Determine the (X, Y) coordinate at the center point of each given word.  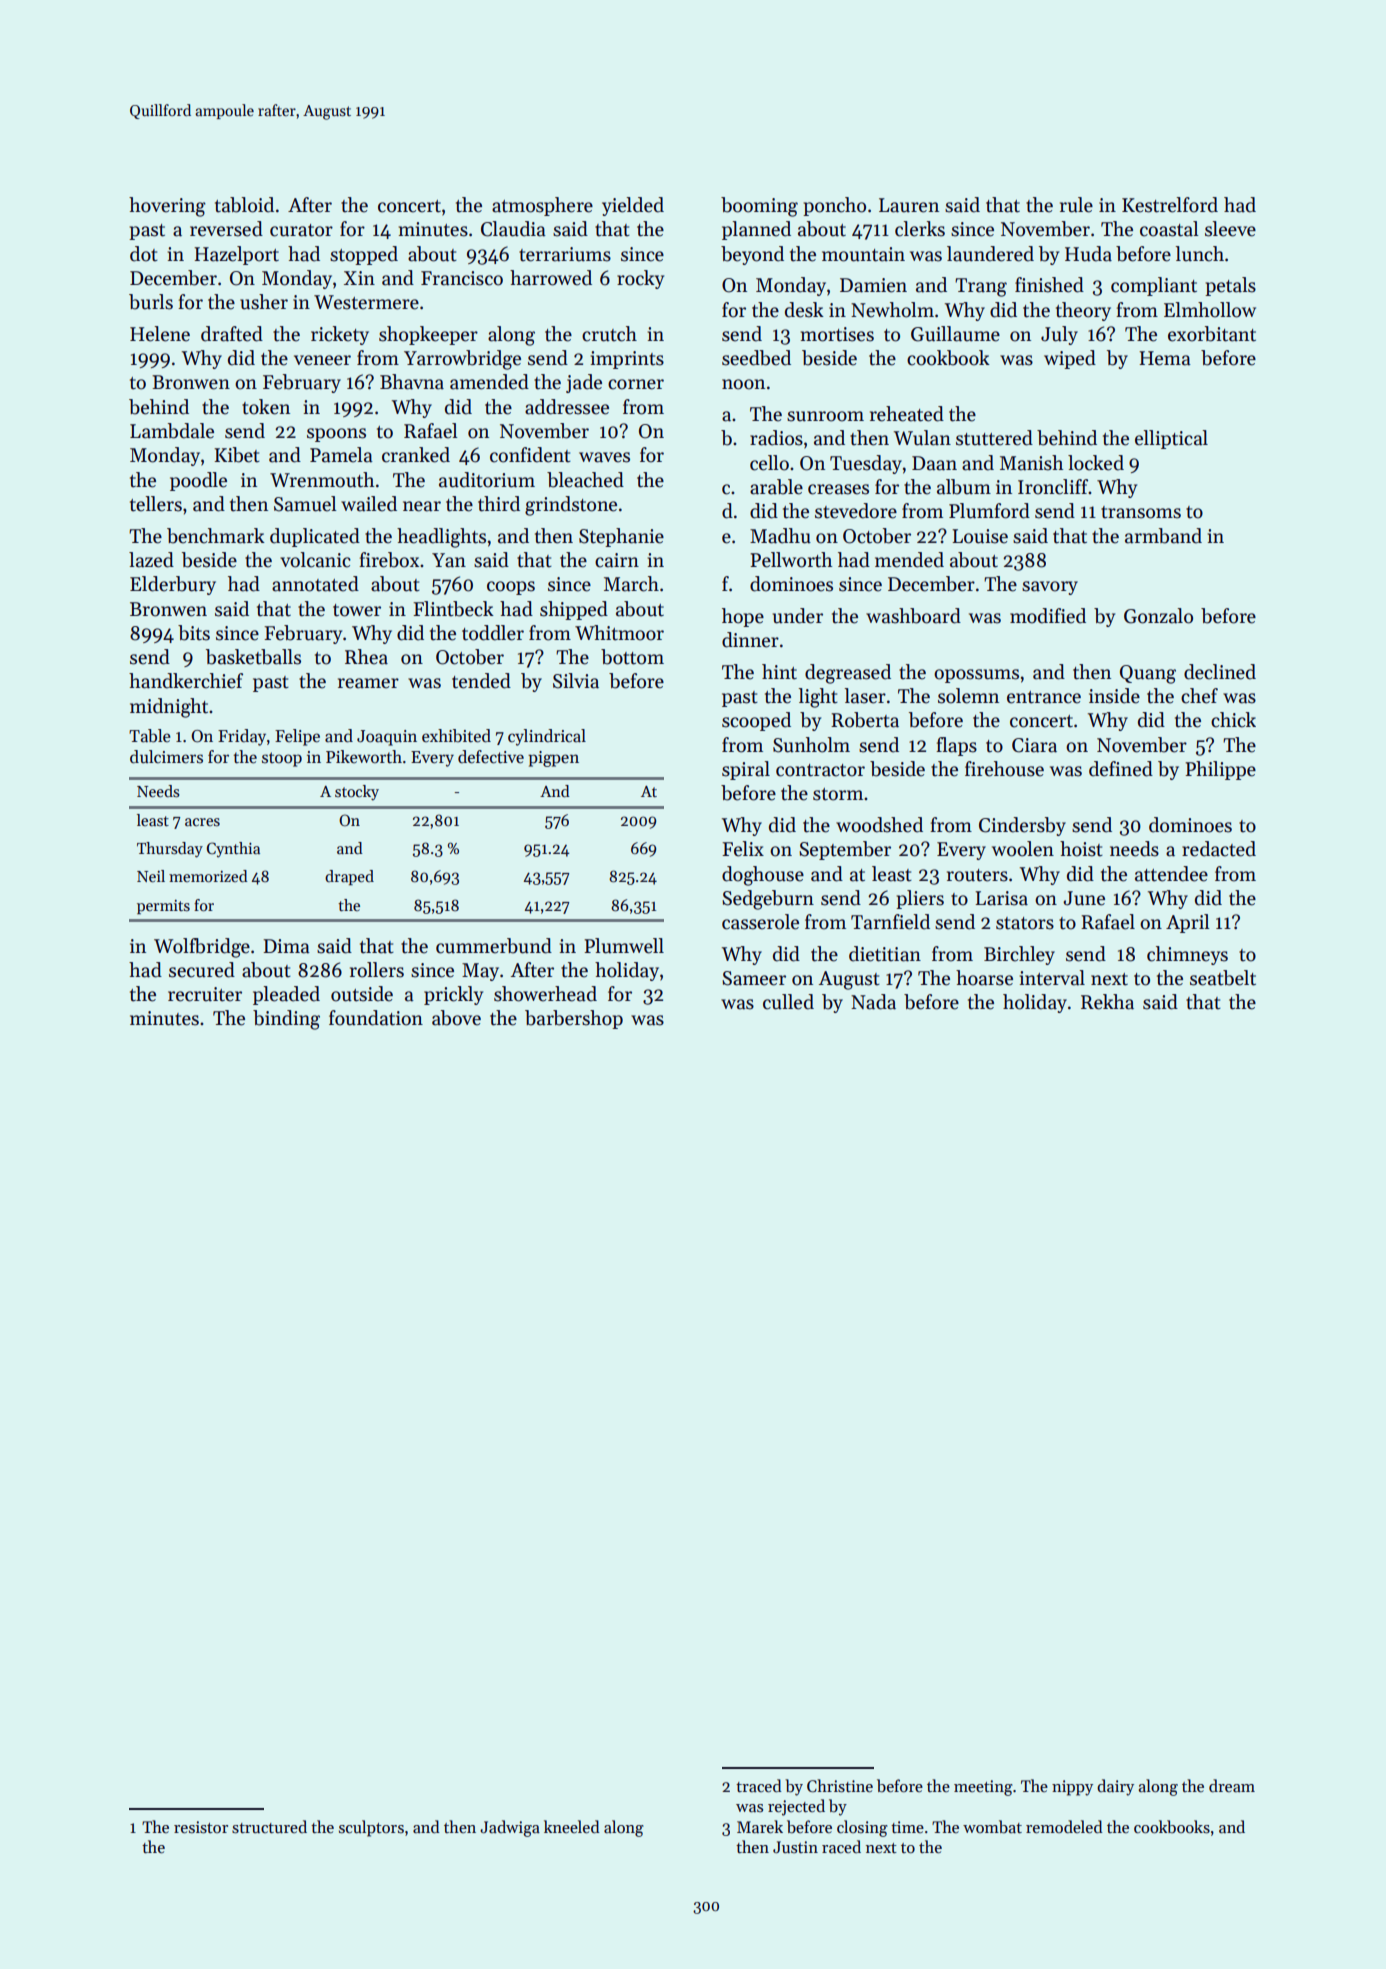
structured (269, 1827)
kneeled (572, 1827)
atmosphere (542, 206)
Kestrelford (1170, 205)
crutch (609, 334)
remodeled (1064, 1827)
